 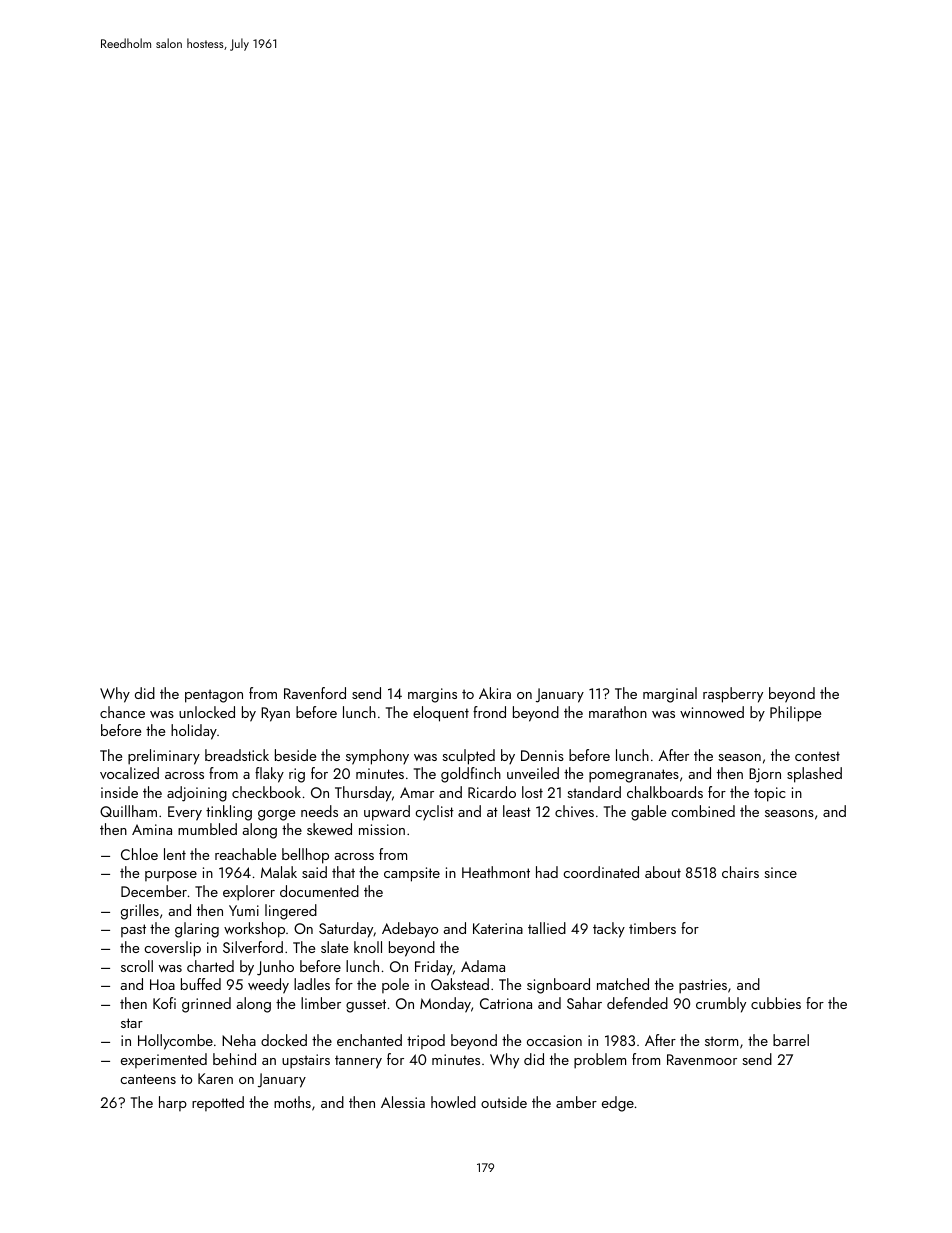 What do you see at coordinates (343, 872) in the page?
I see `that` at bounding box center [343, 872].
